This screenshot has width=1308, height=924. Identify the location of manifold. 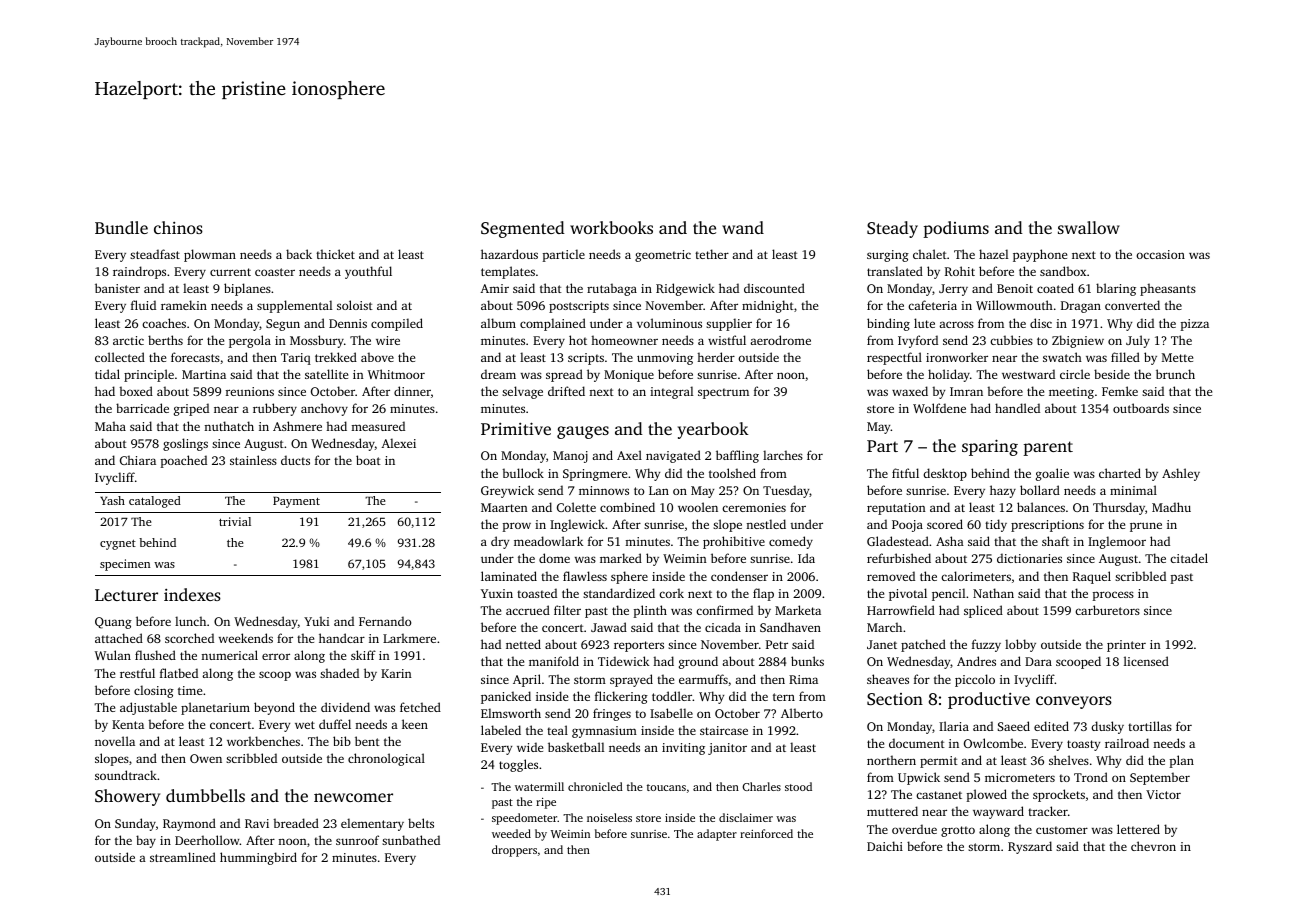
(554, 661).
